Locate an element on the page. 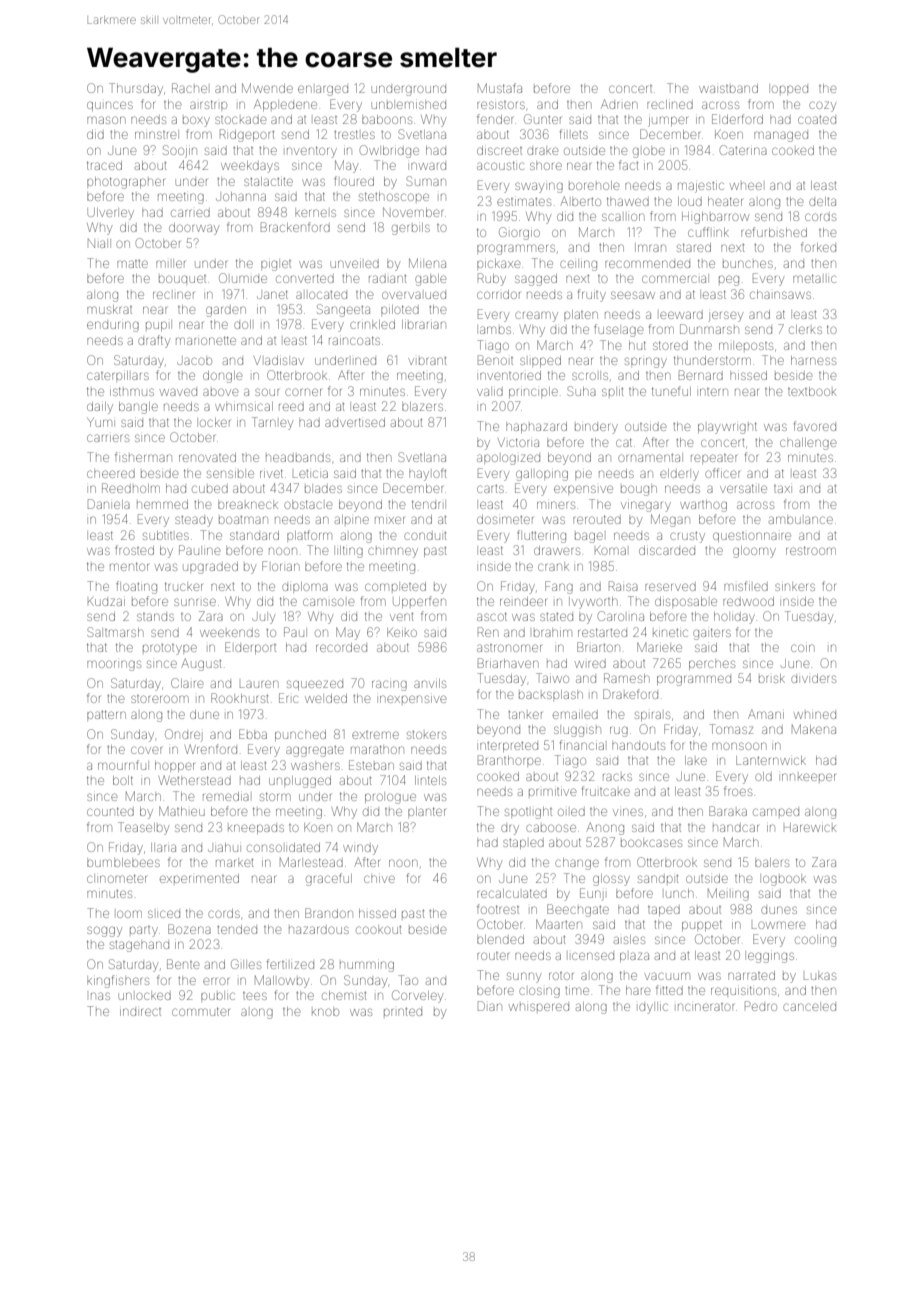 The image size is (924, 1308). unblemished is located at coordinates (409, 105).
